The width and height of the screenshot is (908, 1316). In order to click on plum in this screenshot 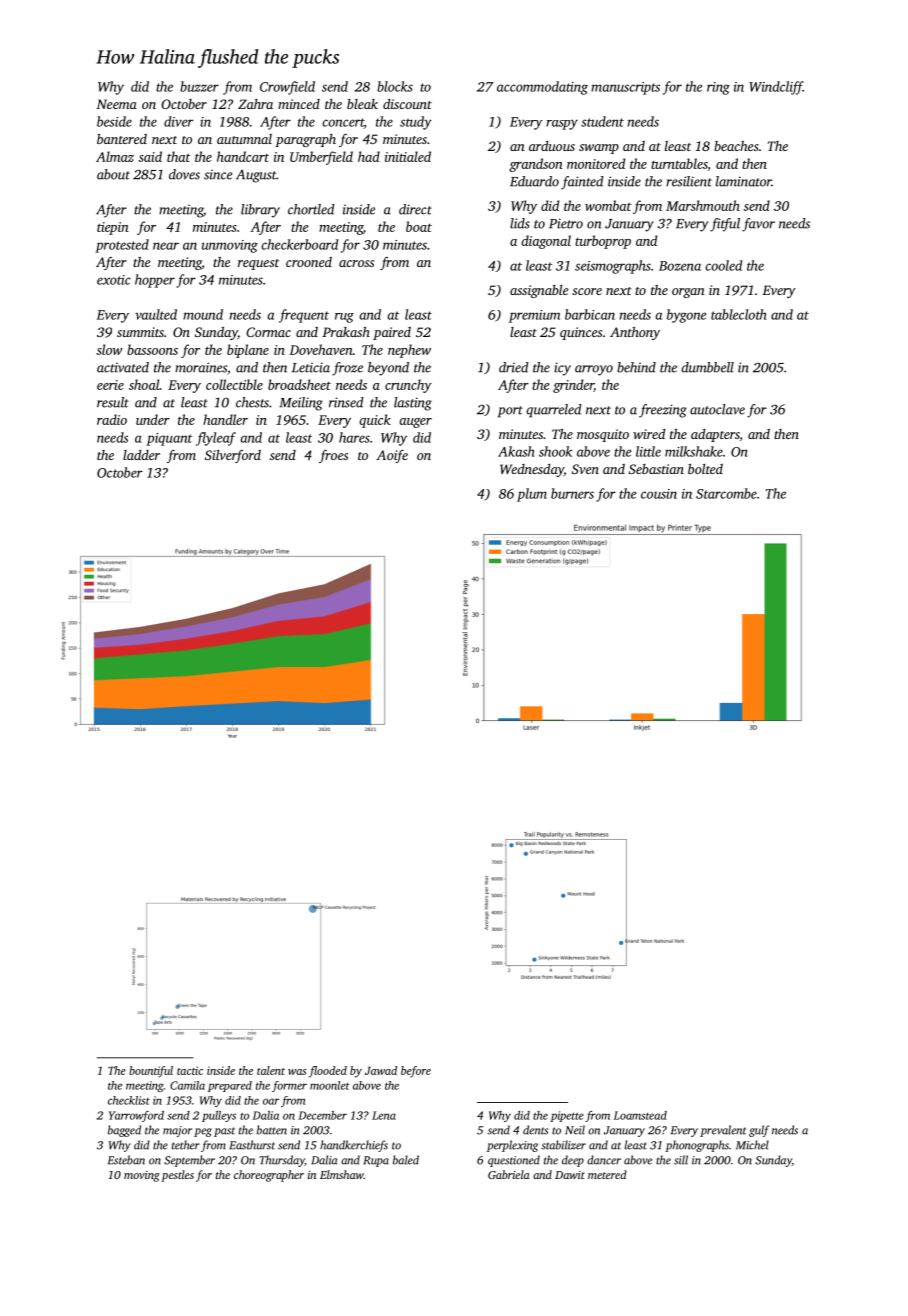, I will do `click(532, 495)`.
